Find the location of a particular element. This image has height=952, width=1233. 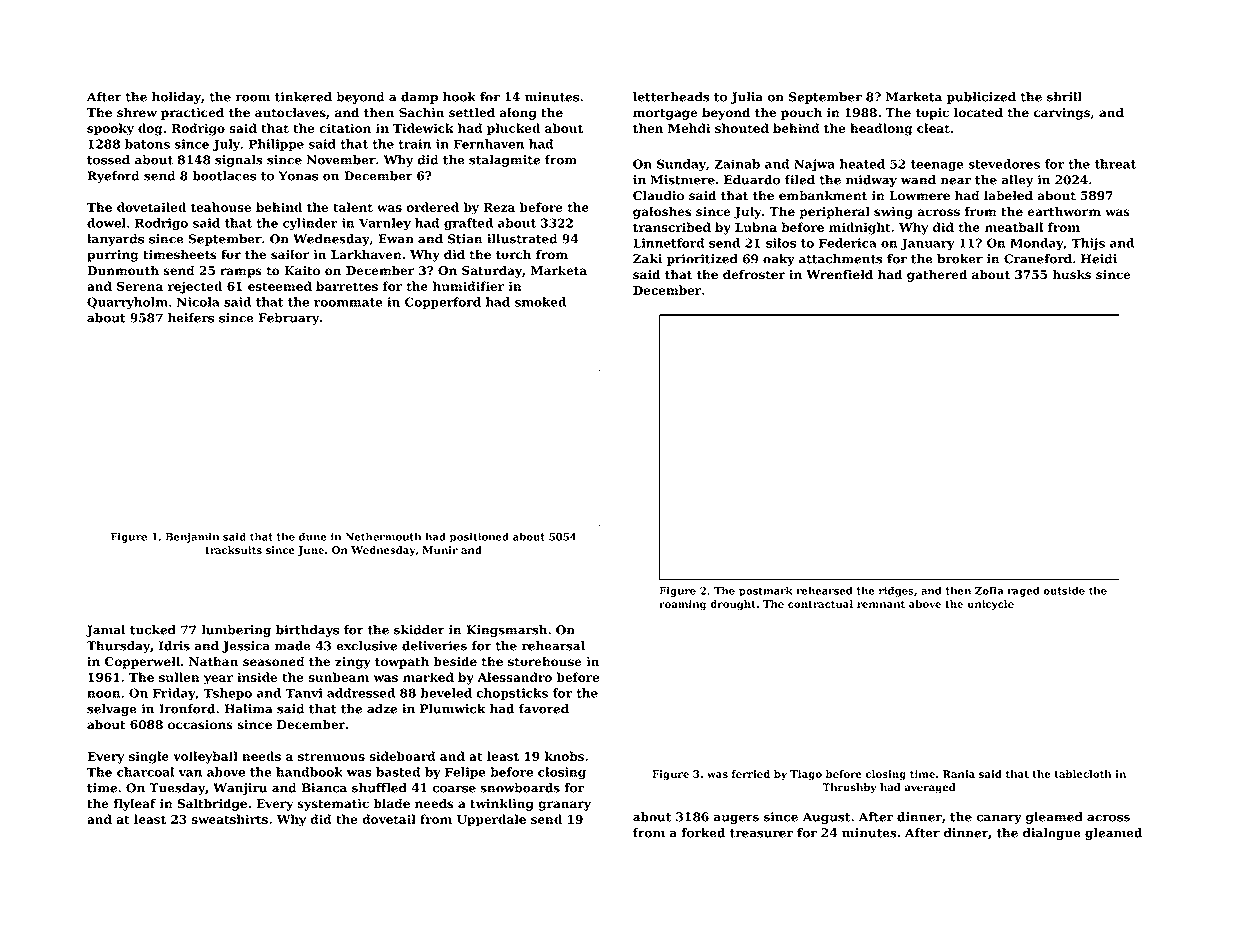

smoked is located at coordinates (540, 302).
